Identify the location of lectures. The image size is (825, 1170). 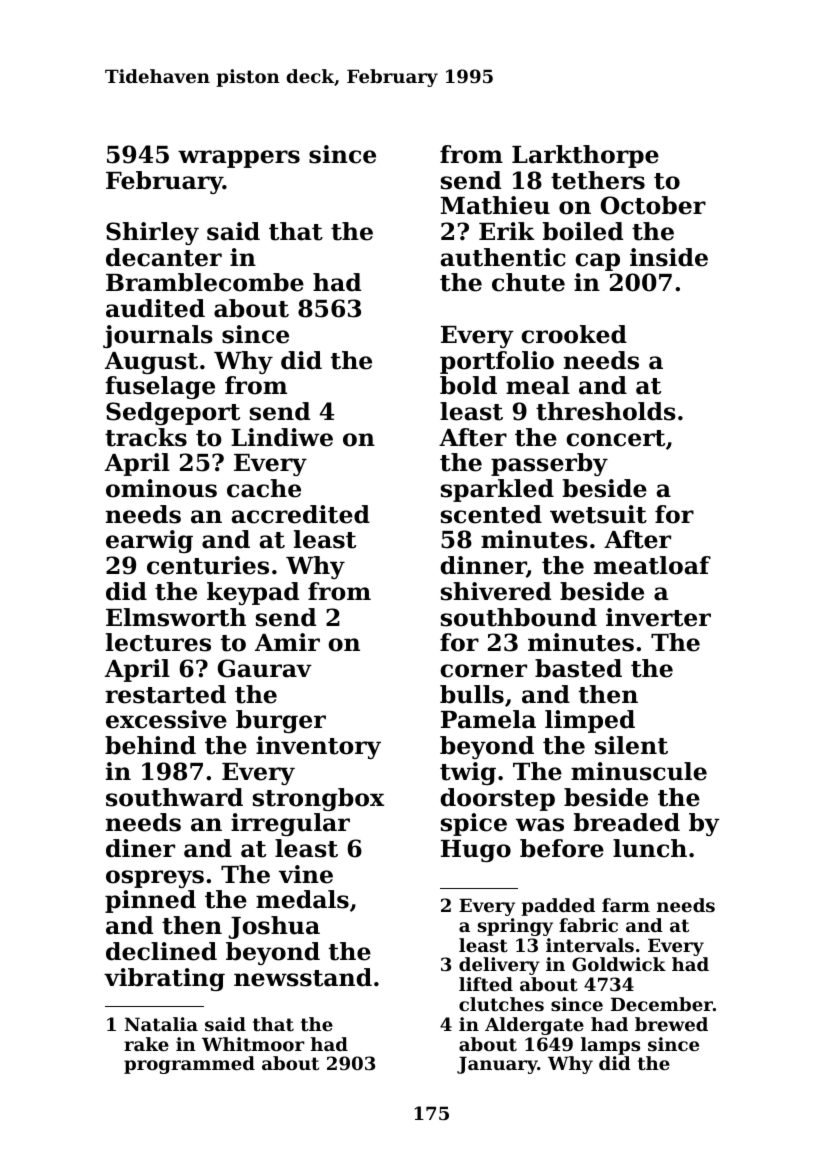
(158, 642).
